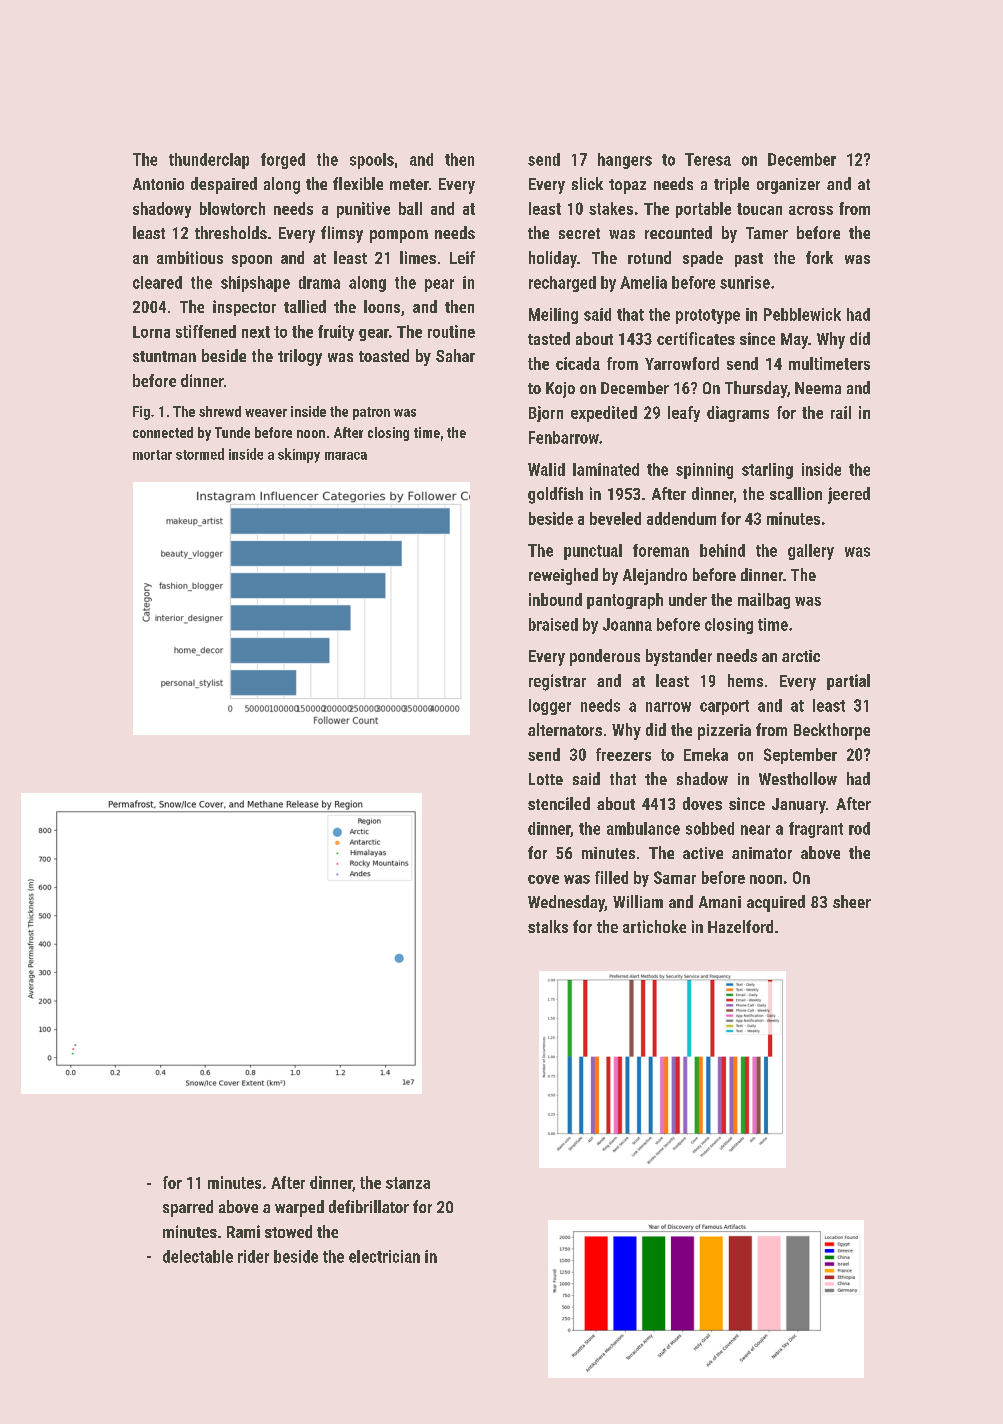 The height and width of the screenshot is (1424, 1003). Describe the element at coordinates (358, 183) in the screenshot. I see `flexible` at that location.
